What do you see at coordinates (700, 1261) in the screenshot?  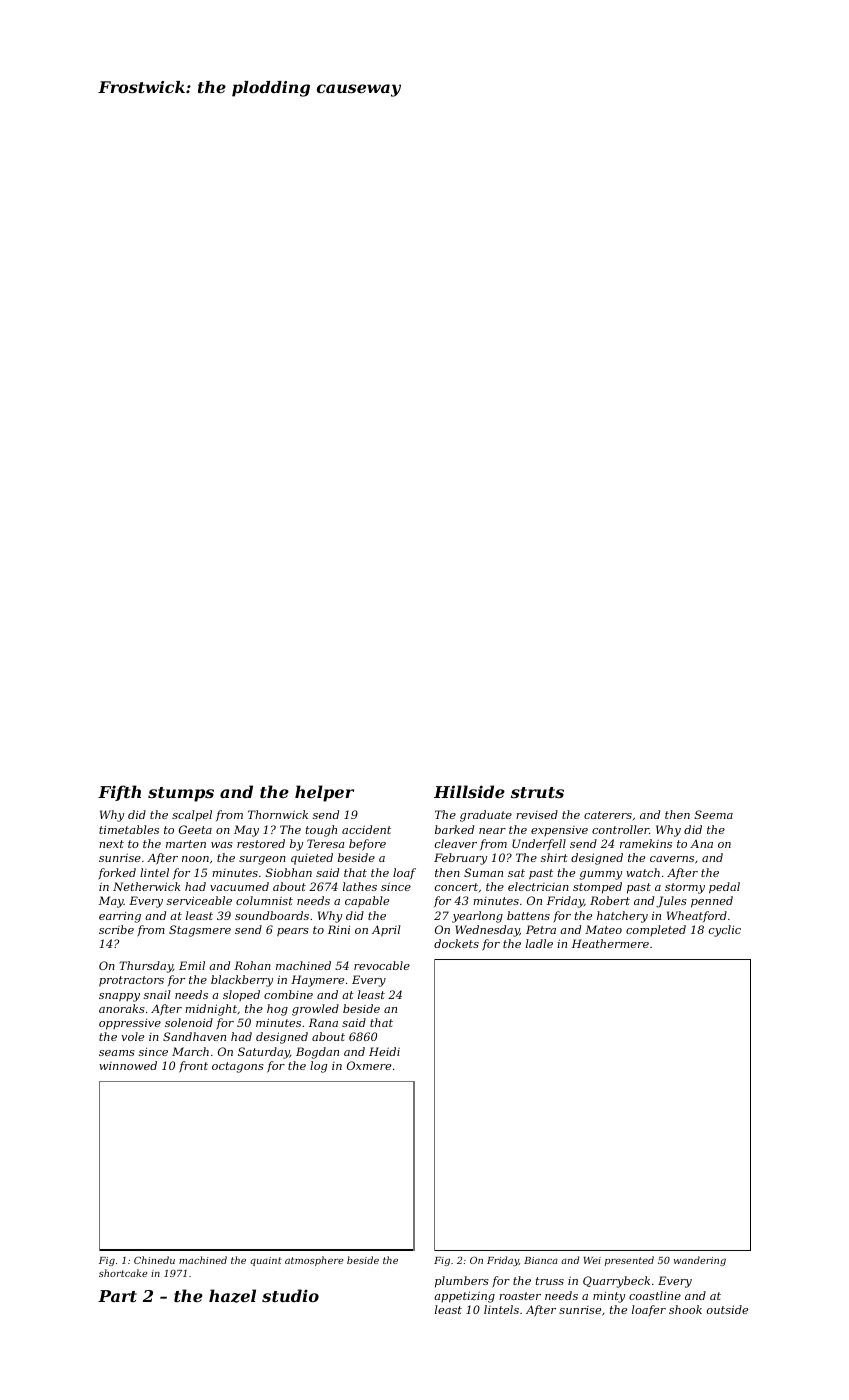 I see `wandering` at bounding box center [700, 1261].
